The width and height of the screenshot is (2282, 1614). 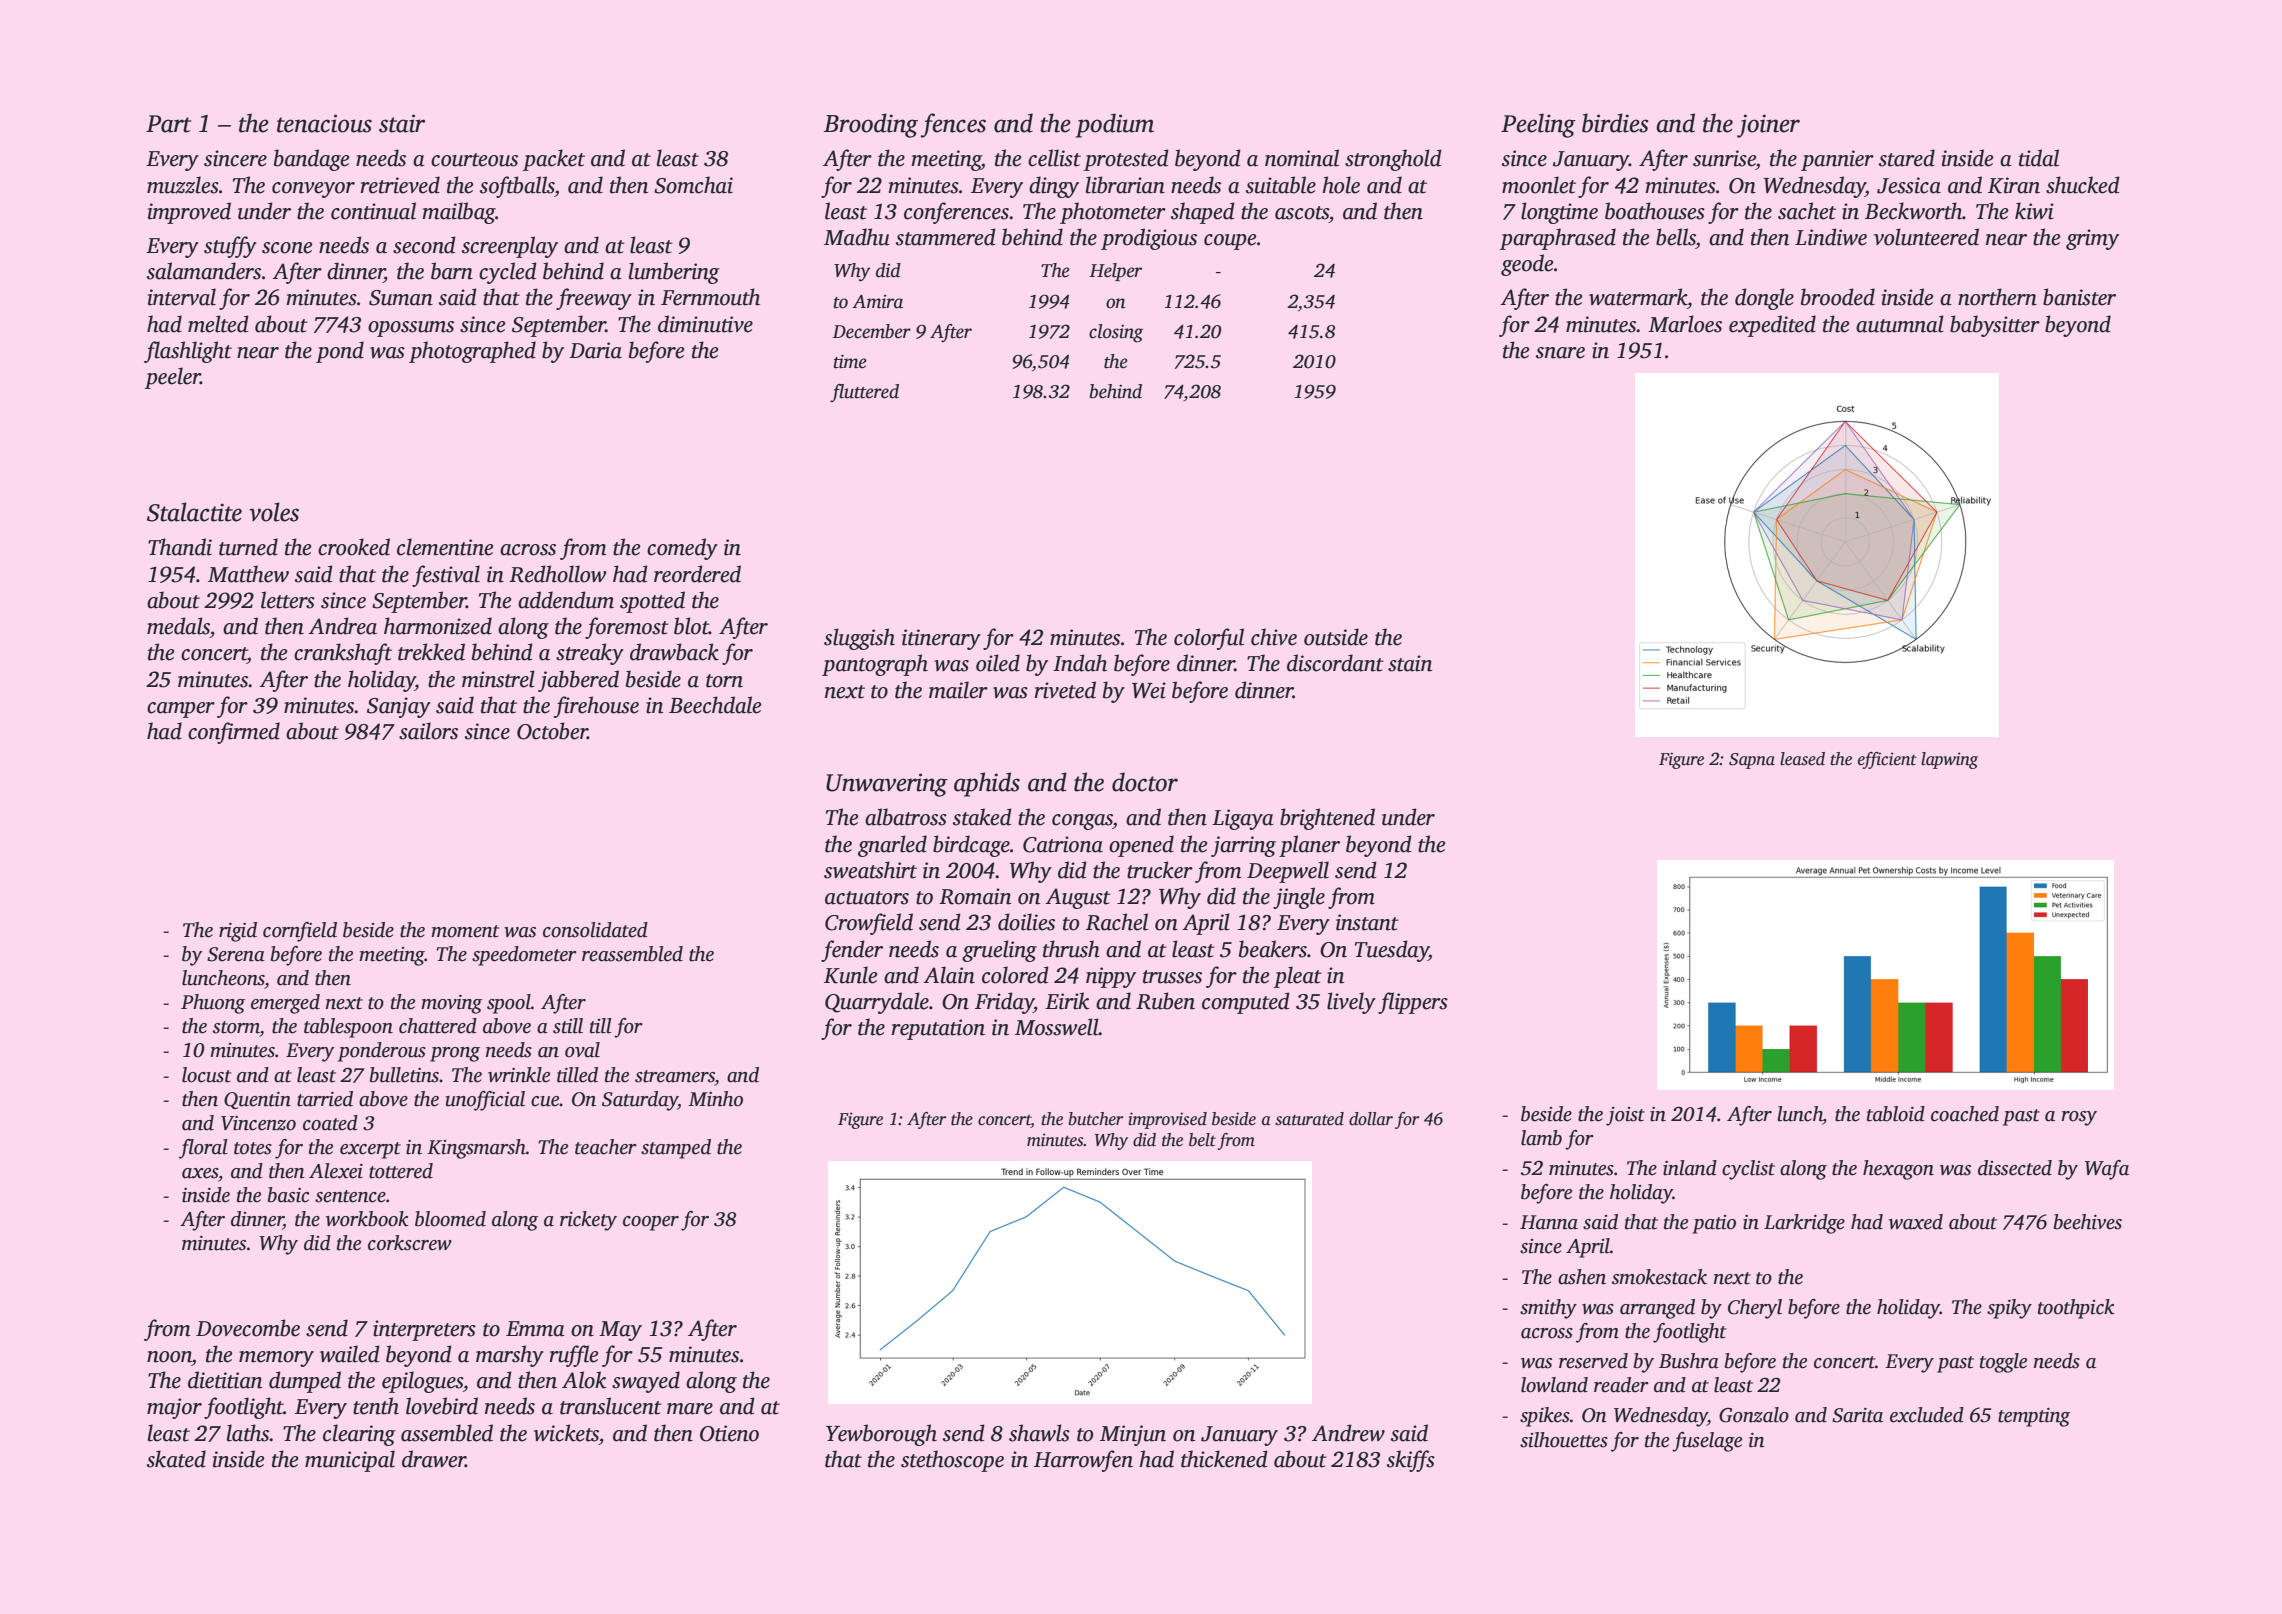 What do you see at coordinates (1949, 760) in the screenshot?
I see `lapwing` at bounding box center [1949, 760].
